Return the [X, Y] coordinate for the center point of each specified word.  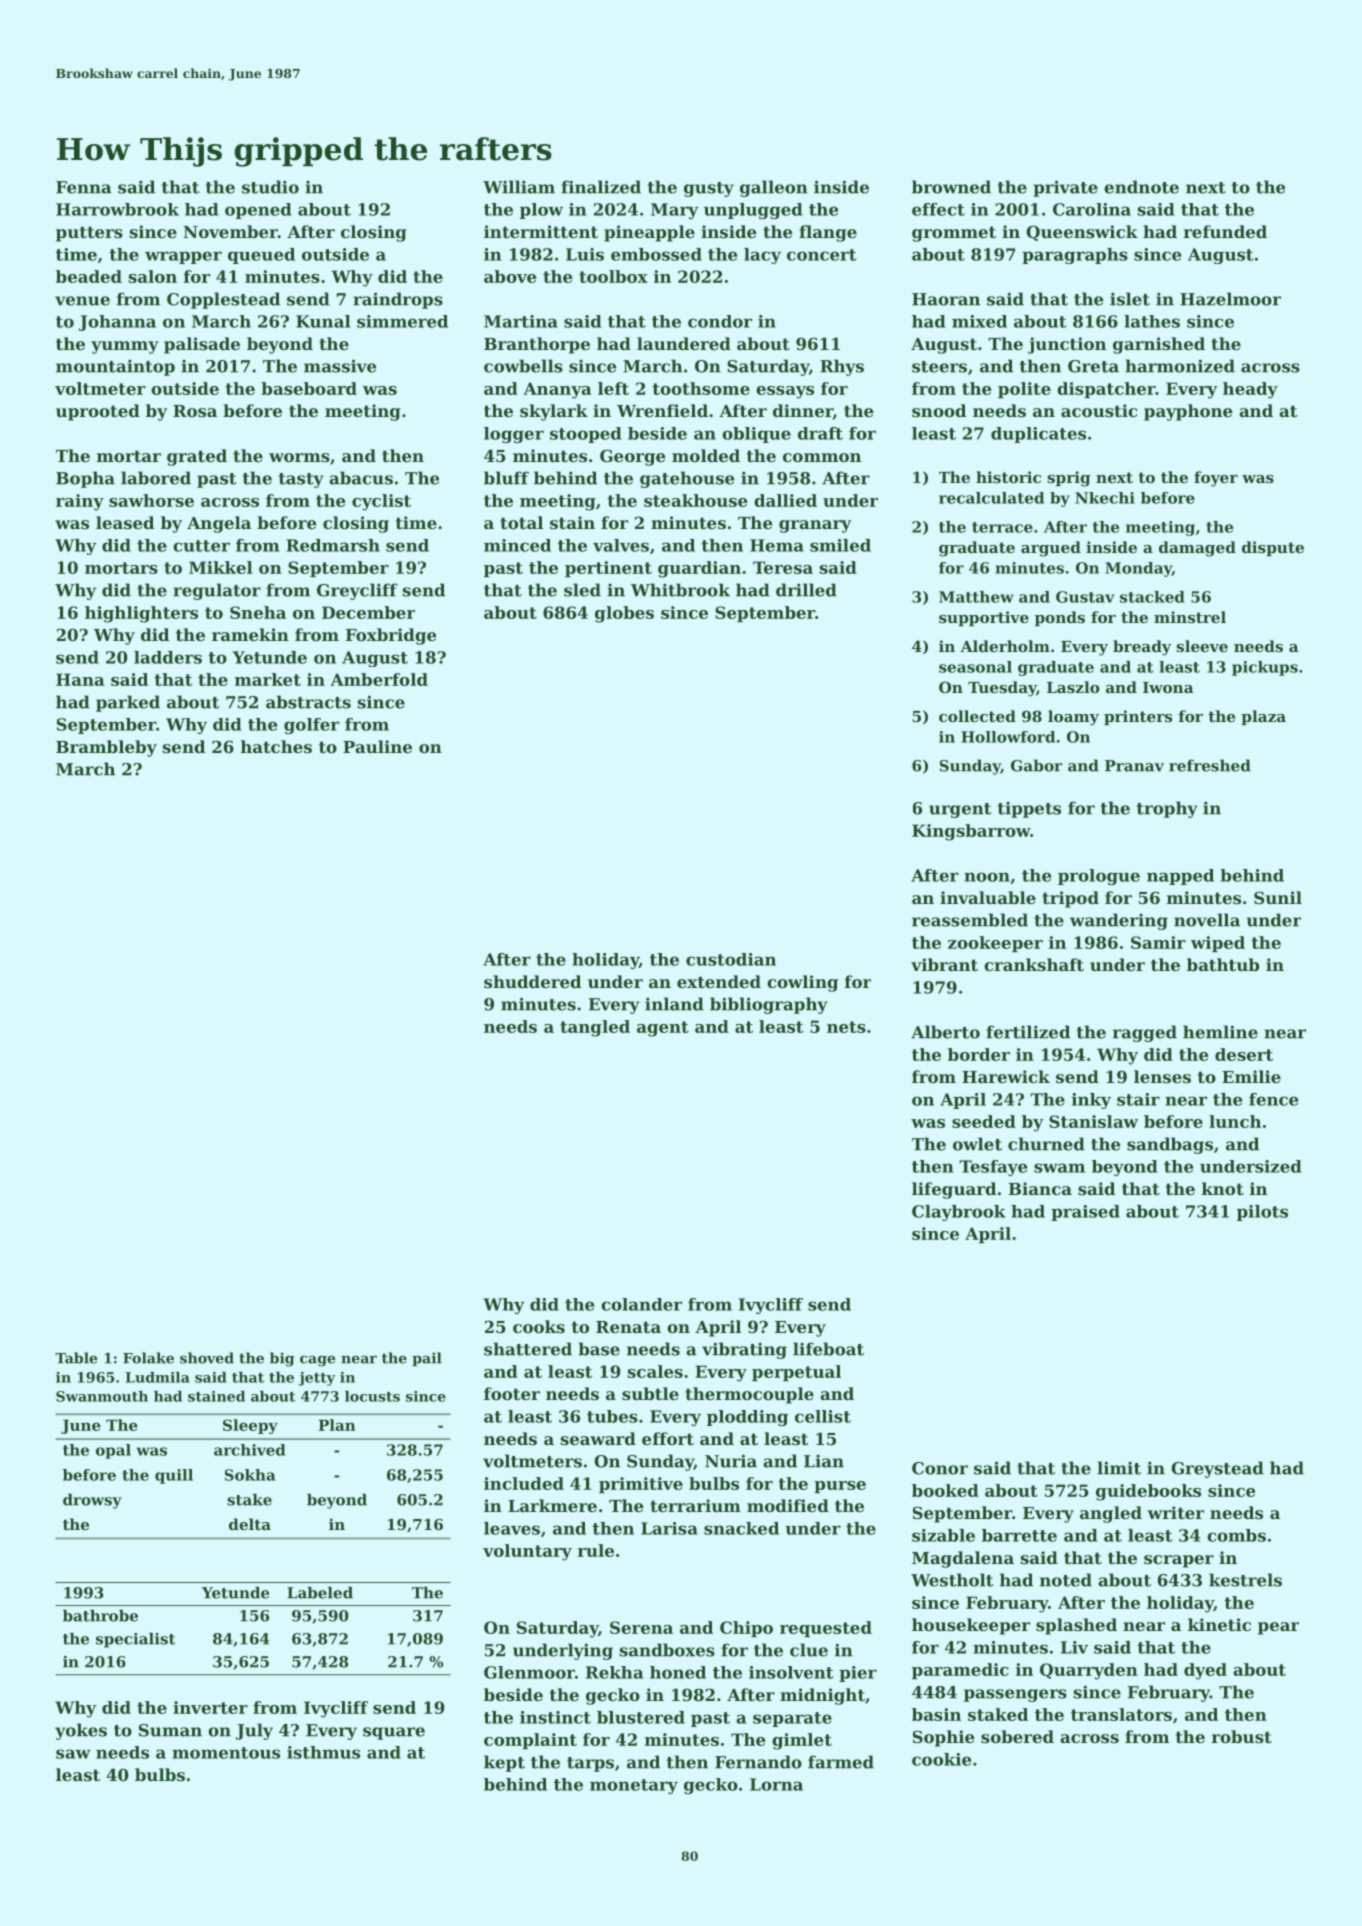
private [1065, 188]
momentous [226, 1753]
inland [674, 1004]
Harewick [1006, 1076]
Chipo [746, 1629]
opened [258, 211]
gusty [709, 189]
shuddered [532, 981]
